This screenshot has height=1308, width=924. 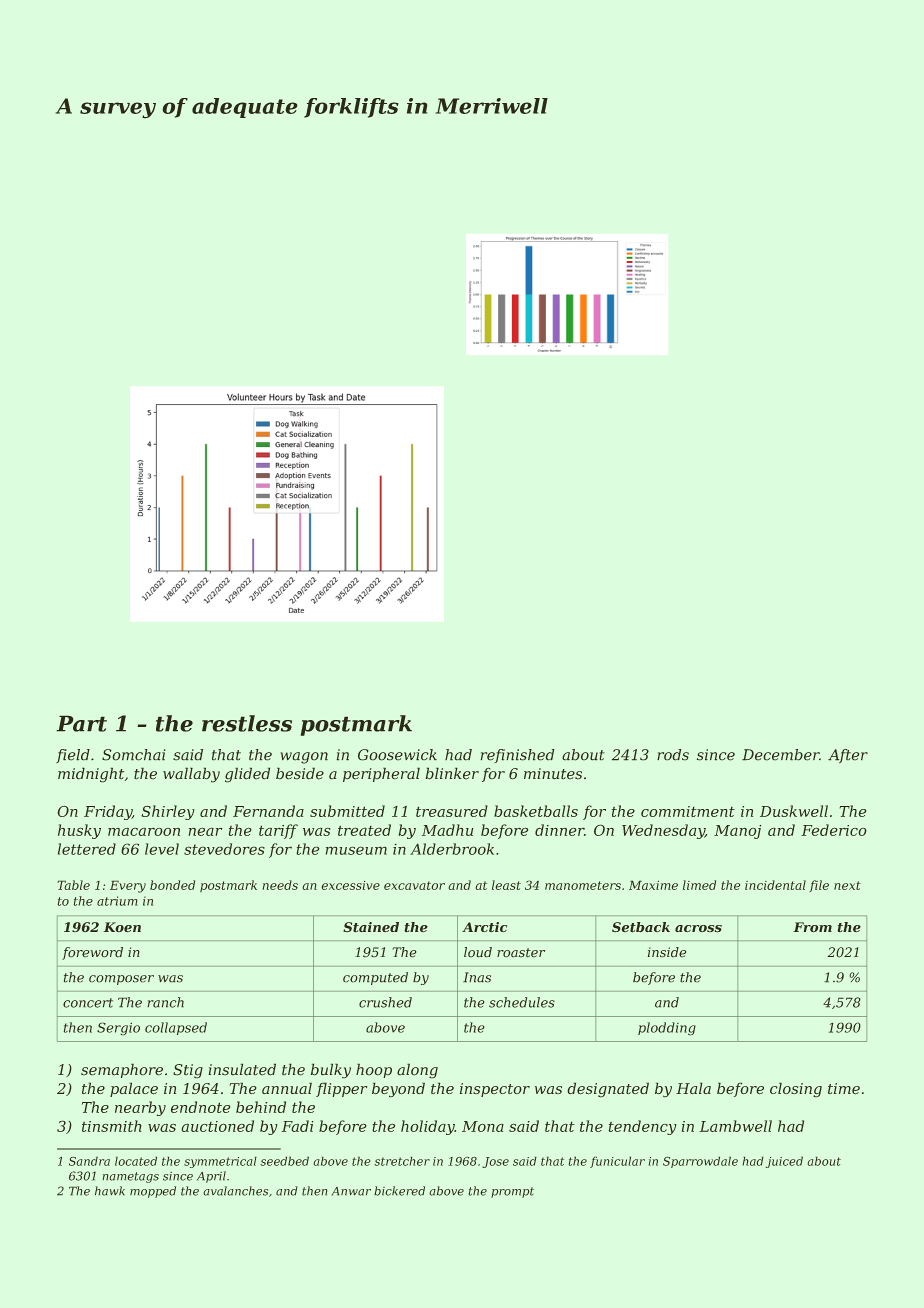 What do you see at coordinates (784, 1162) in the screenshot?
I see `juiced` at bounding box center [784, 1162].
